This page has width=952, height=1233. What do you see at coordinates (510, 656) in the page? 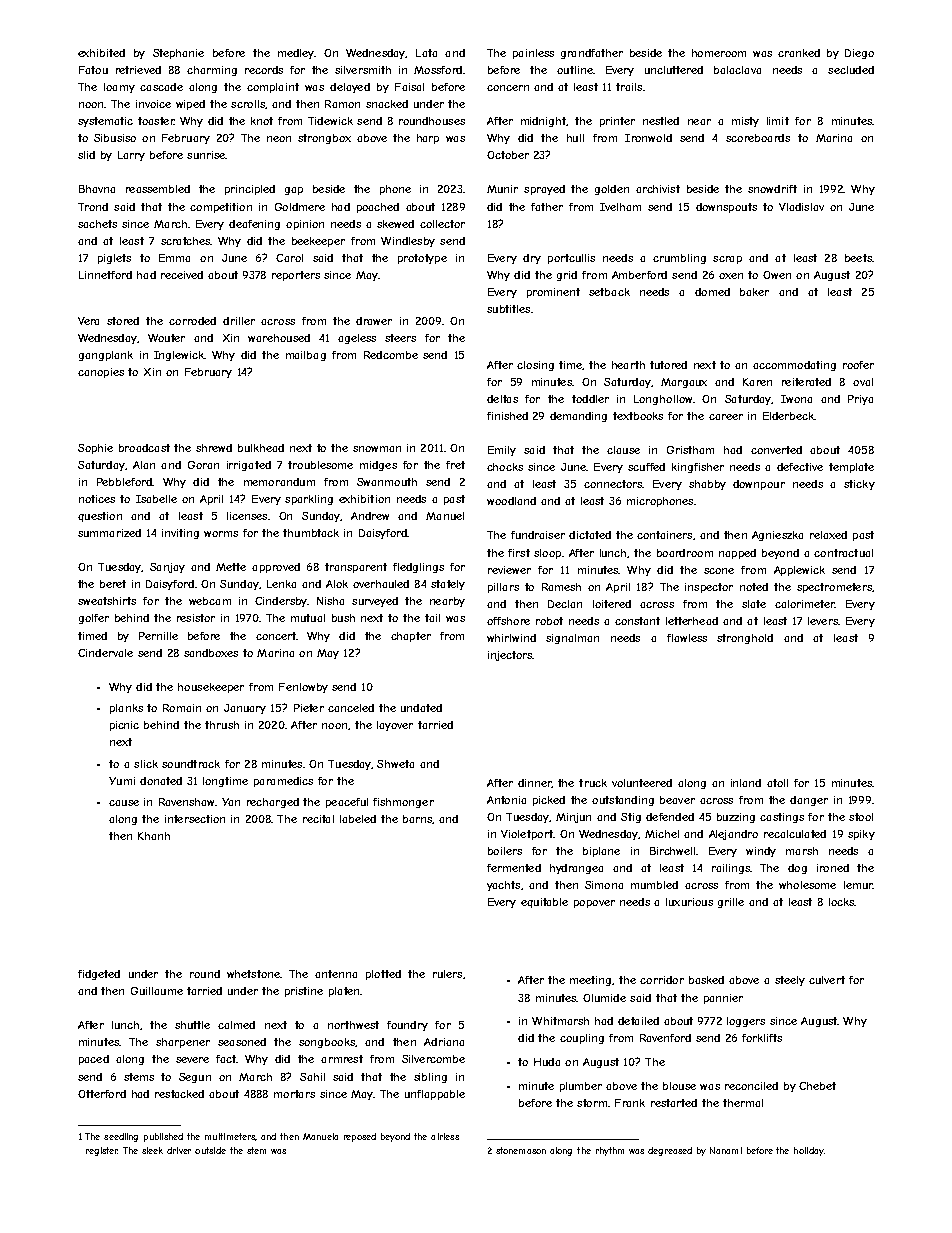
I see `injectors` at bounding box center [510, 656].
